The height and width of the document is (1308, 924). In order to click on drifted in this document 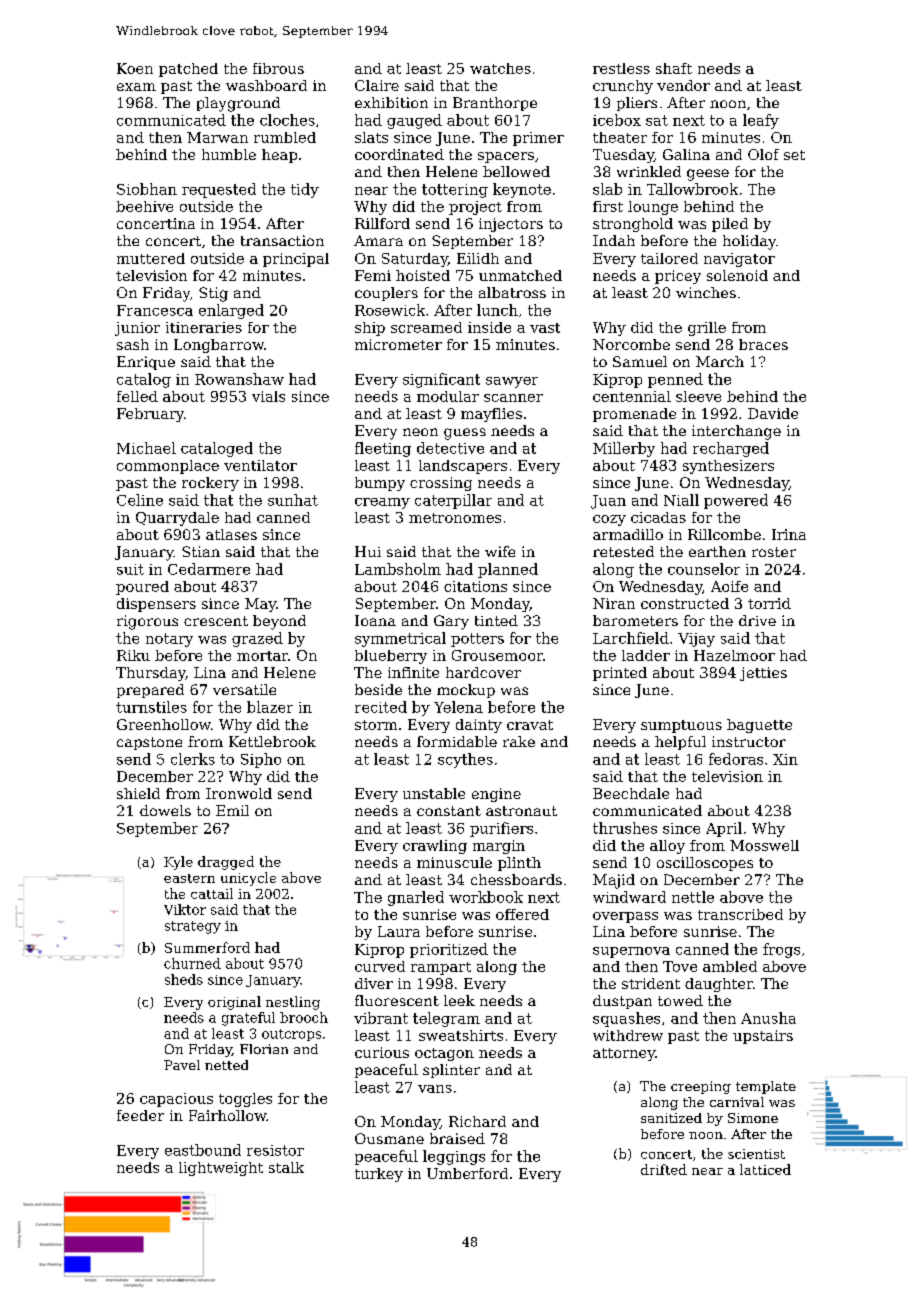, I will do `click(664, 1169)`.
